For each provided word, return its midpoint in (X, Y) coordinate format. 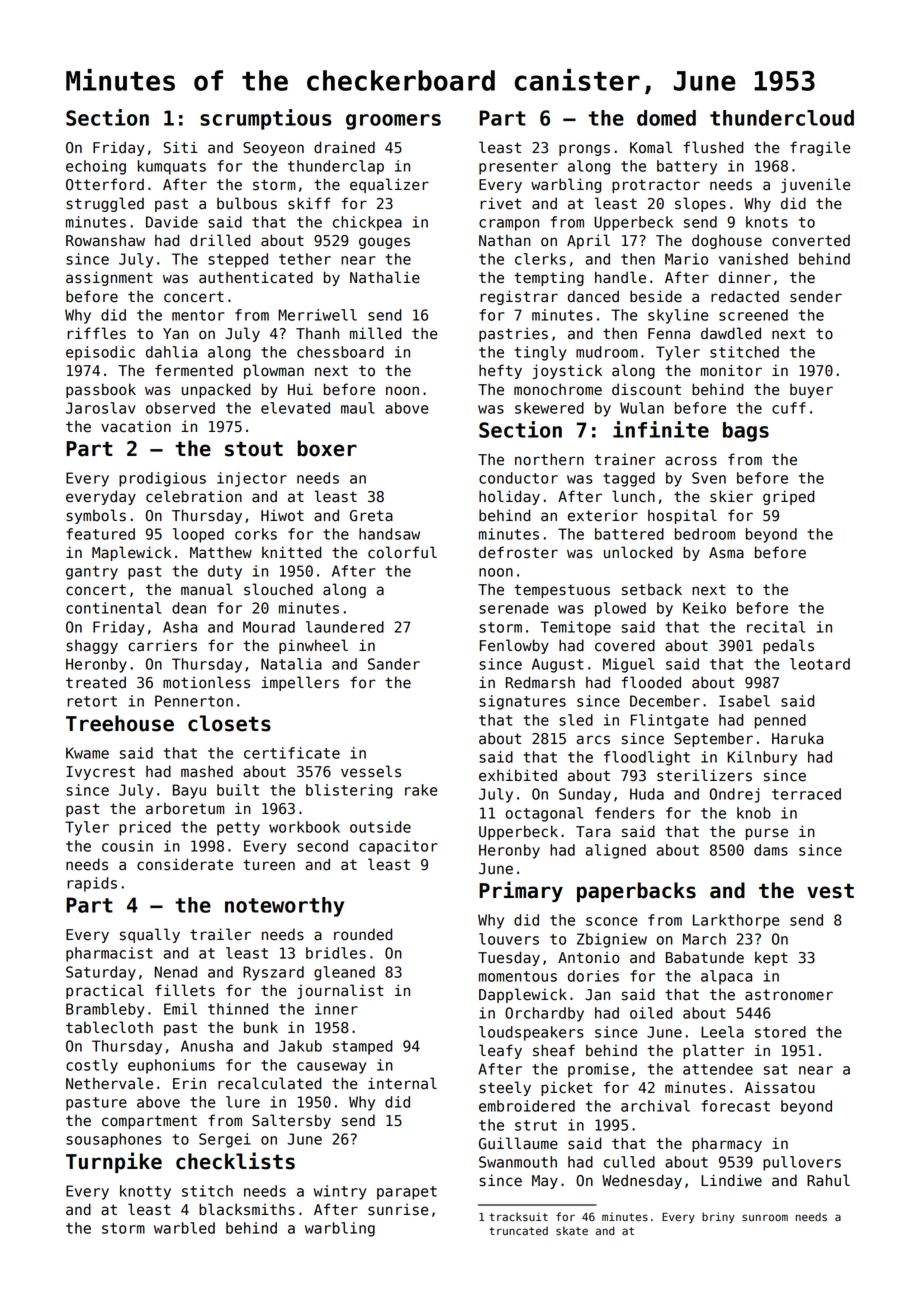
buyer (811, 390)
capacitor (398, 847)
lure (243, 1102)
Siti (181, 147)
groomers (393, 122)
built (238, 790)
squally (150, 935)
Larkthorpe (736, 921)
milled (375, 333)
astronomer (789, 995)
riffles (96, 333)
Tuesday (509, 958)
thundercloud (782, 118)
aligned (616, 851)
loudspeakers (531, 1033)
